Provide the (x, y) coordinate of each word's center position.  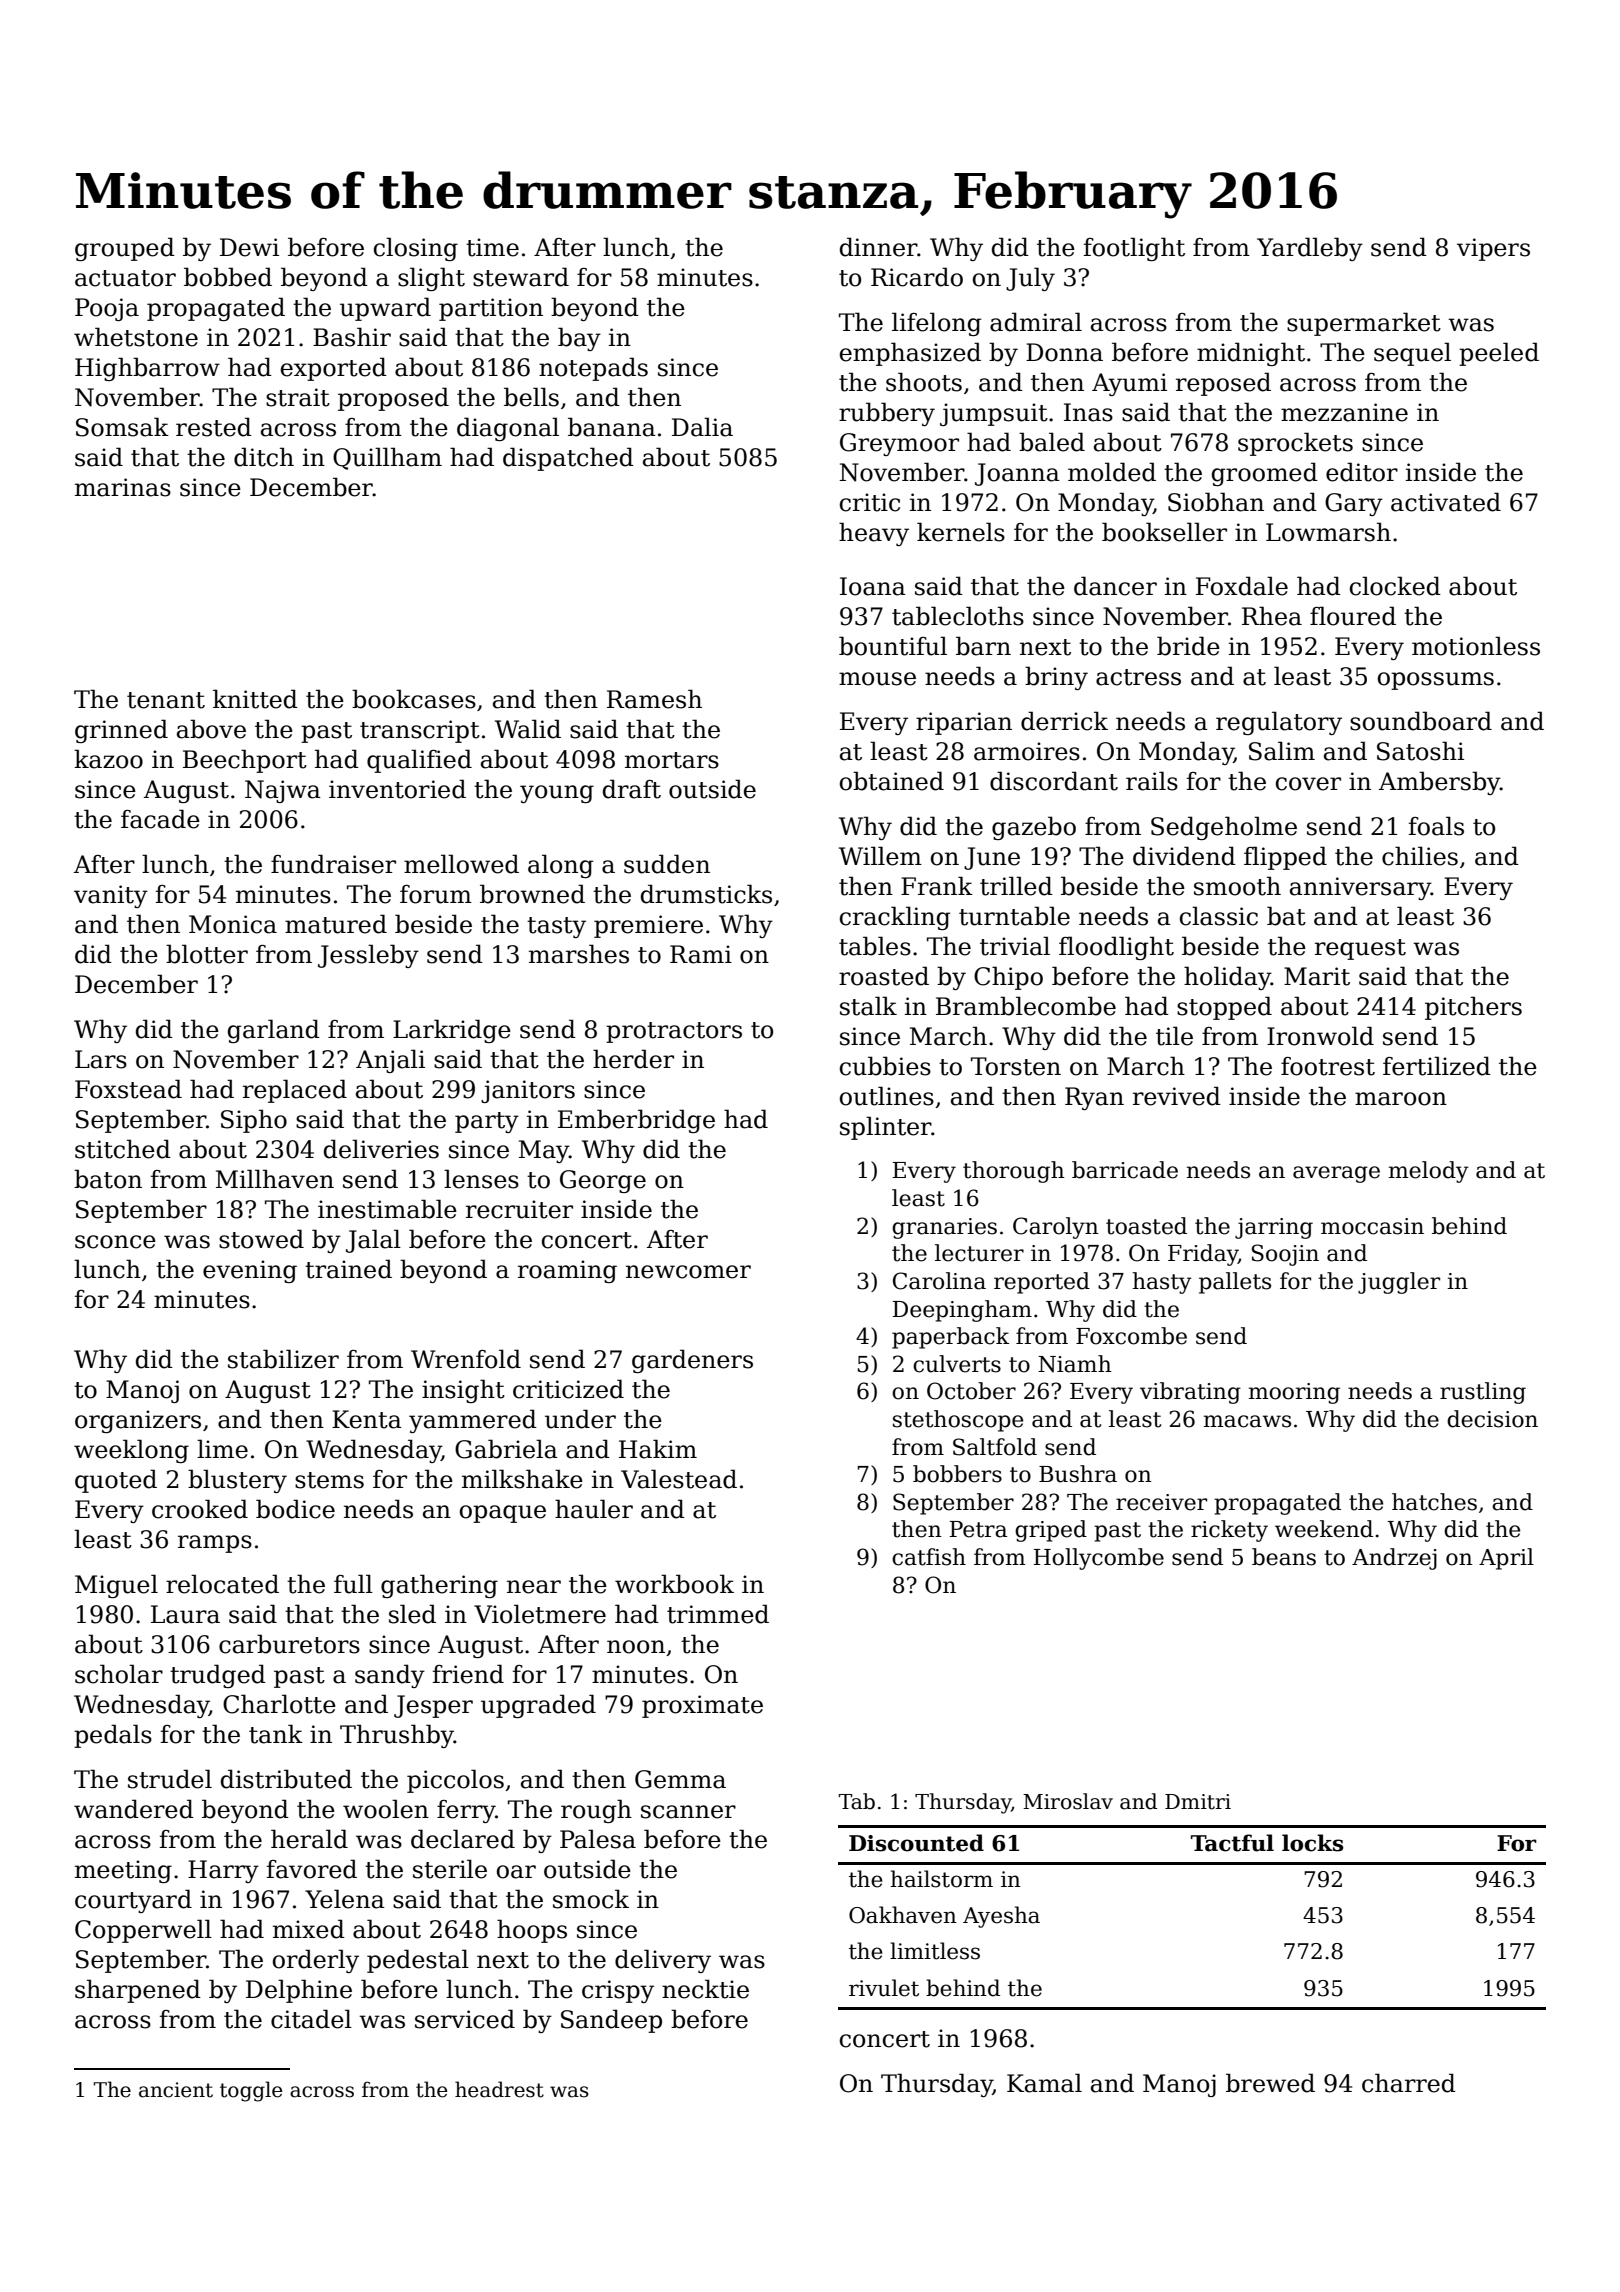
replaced (295, 1091)
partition (491, 309)
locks (1313, 1843)
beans (1284, 1557)
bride (1188, 646)
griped (1051, 1531)
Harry (223, 1871)
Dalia (702, 427)
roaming (567, 1271)
